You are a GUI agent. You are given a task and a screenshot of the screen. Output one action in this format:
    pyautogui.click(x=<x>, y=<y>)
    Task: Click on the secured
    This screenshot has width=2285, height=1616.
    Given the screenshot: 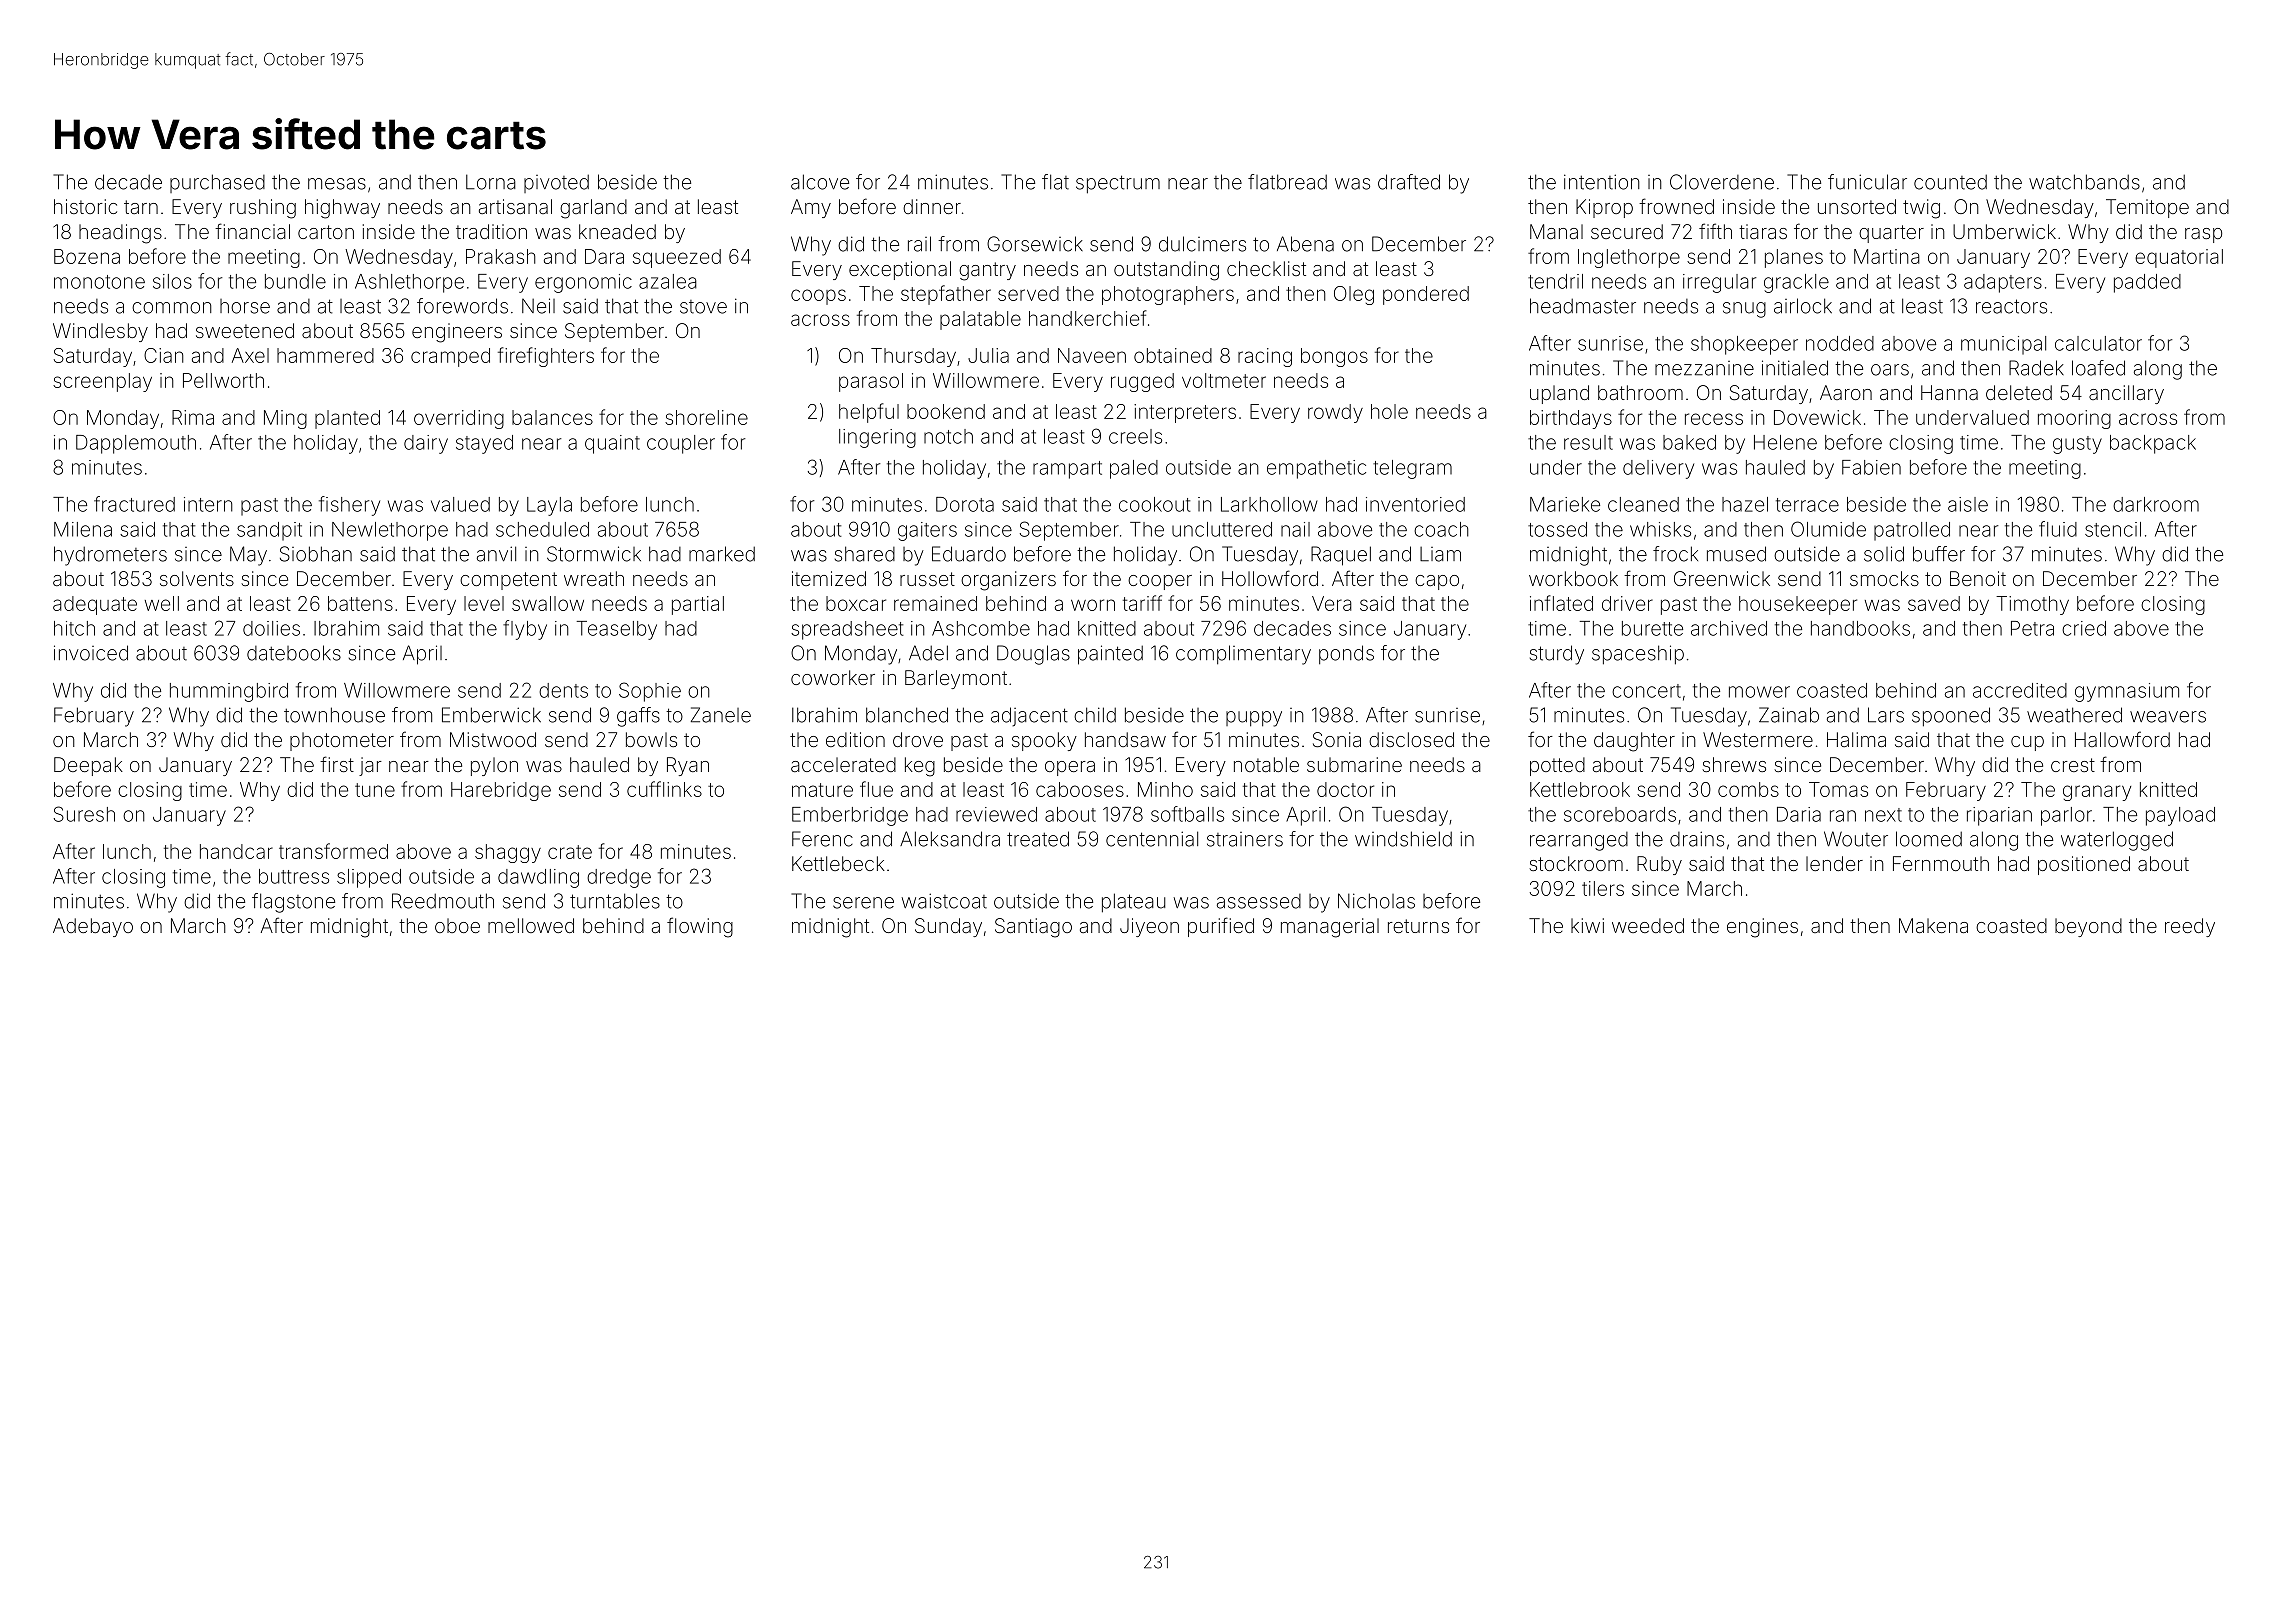 What is the action you would take?
    pyautogui.click(x=1627, y=231)
